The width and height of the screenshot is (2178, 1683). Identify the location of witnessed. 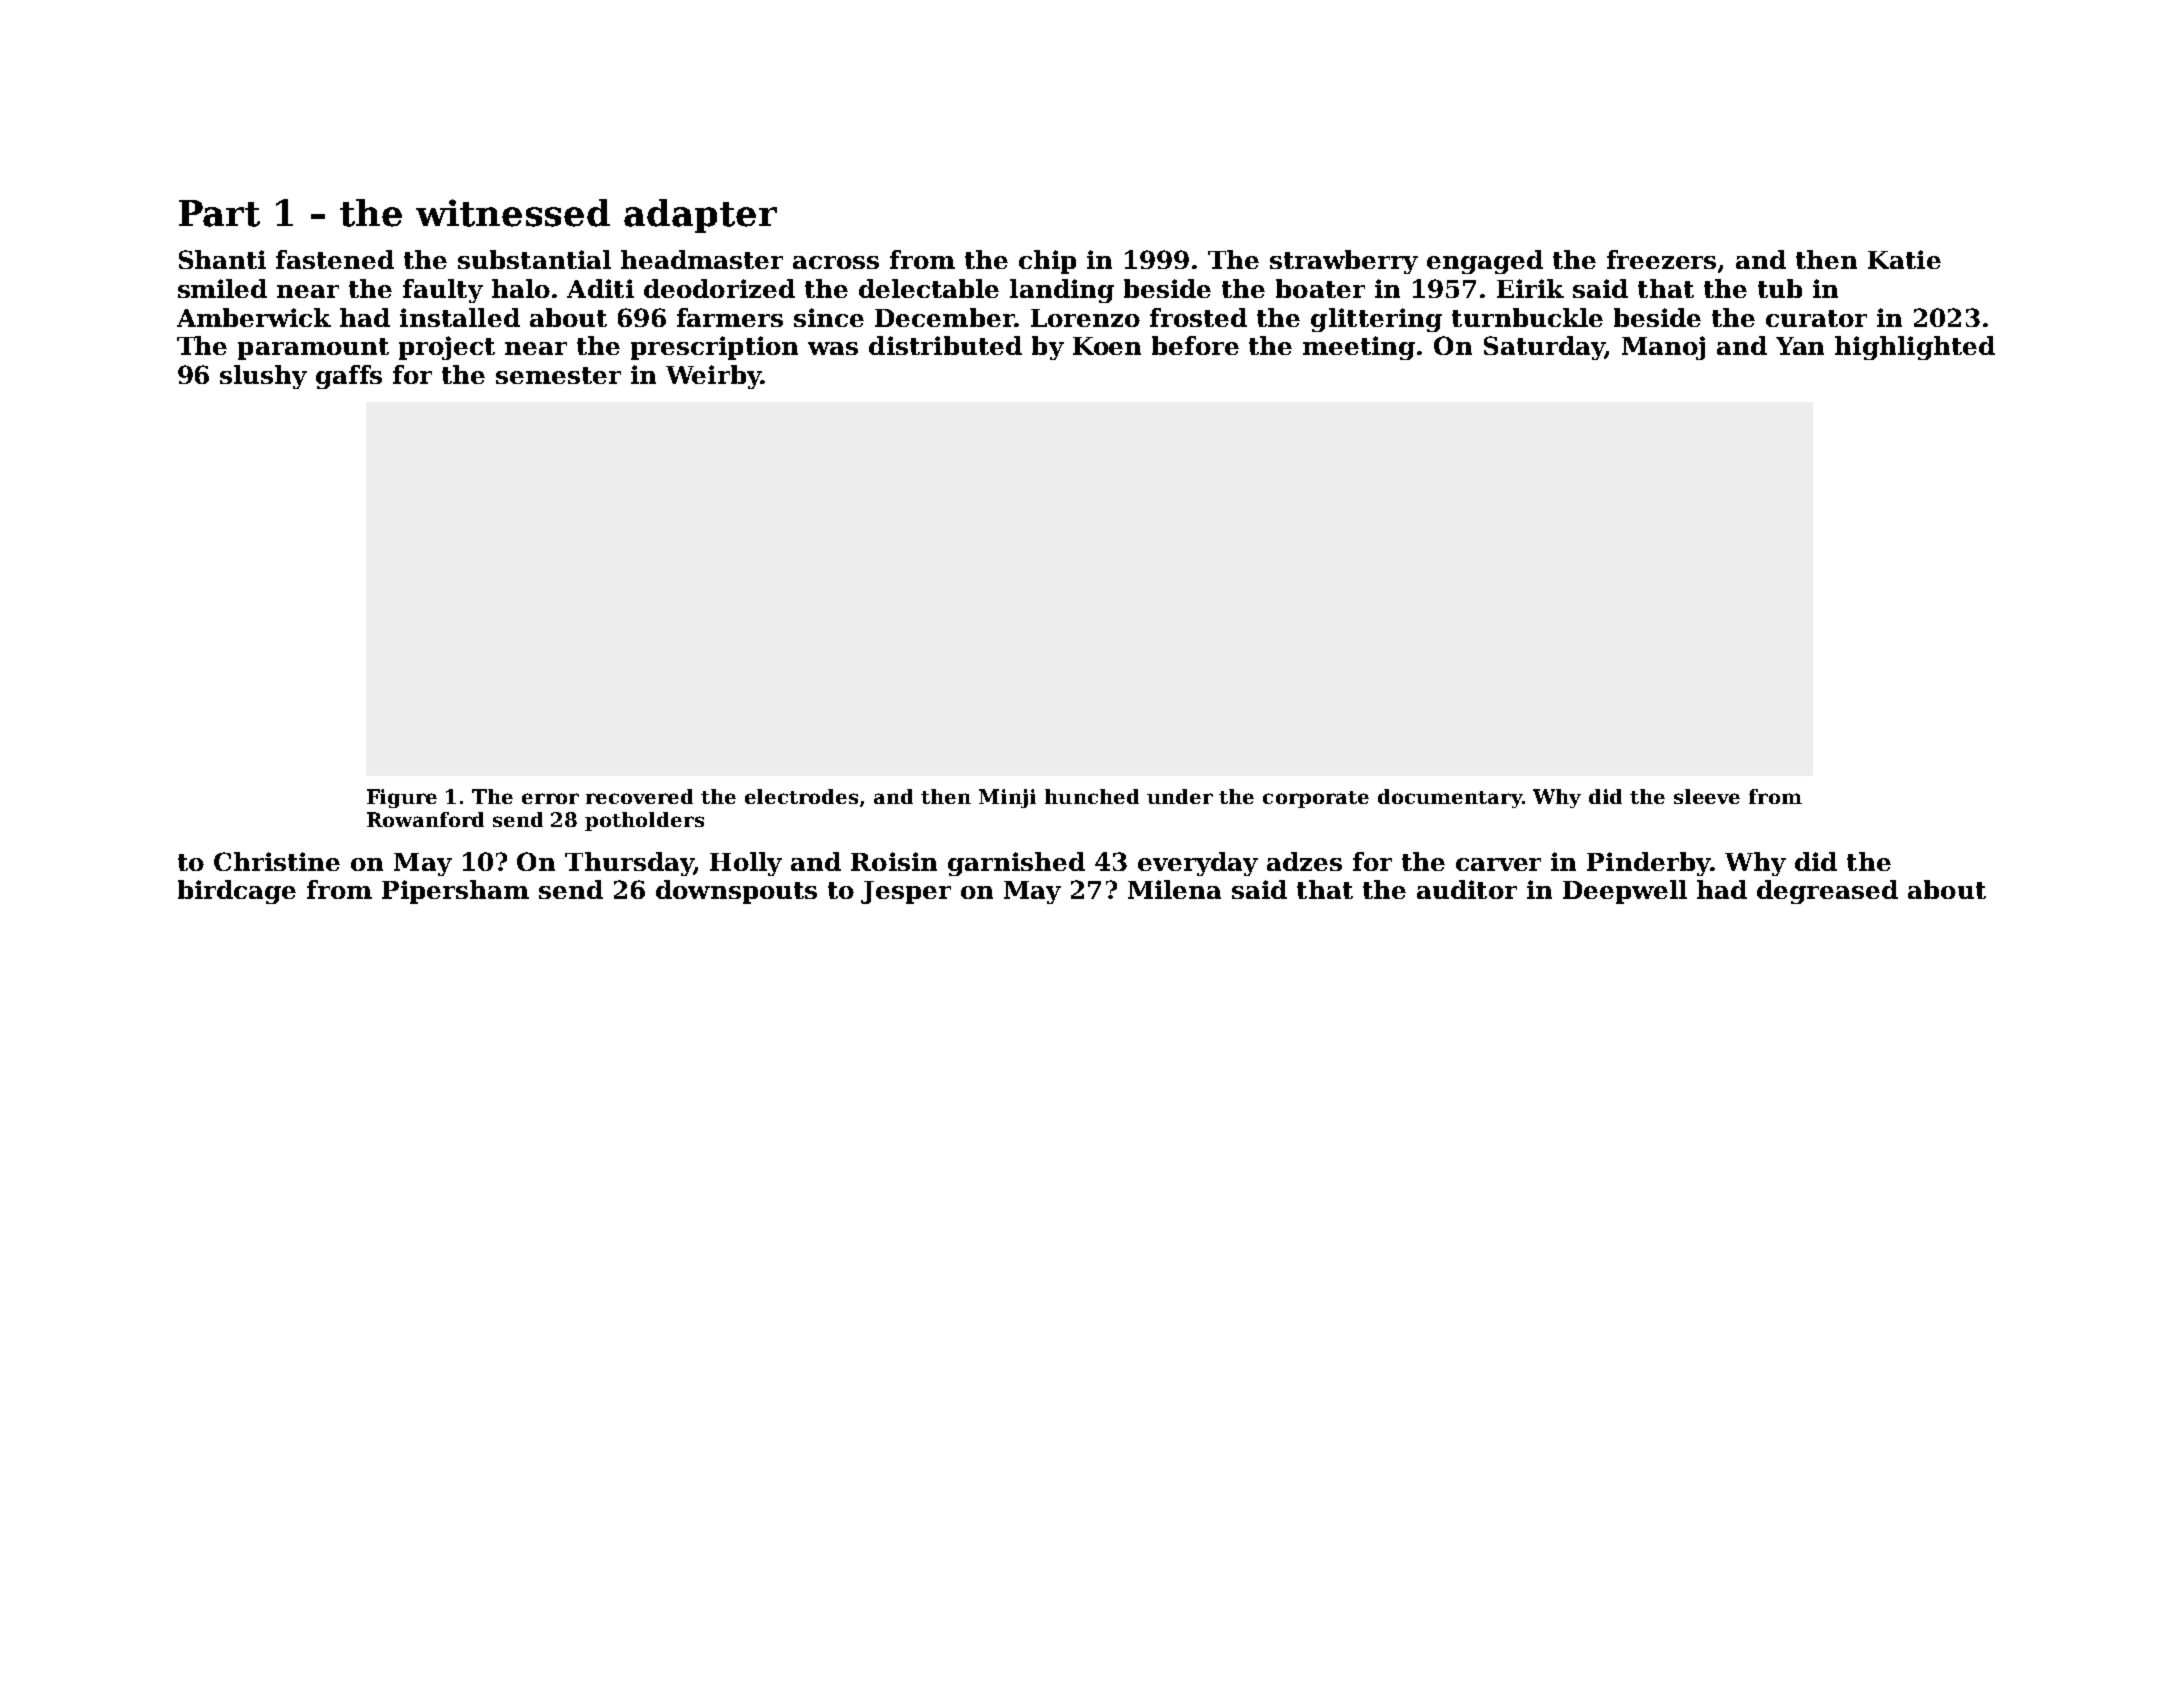
(513, 213).
